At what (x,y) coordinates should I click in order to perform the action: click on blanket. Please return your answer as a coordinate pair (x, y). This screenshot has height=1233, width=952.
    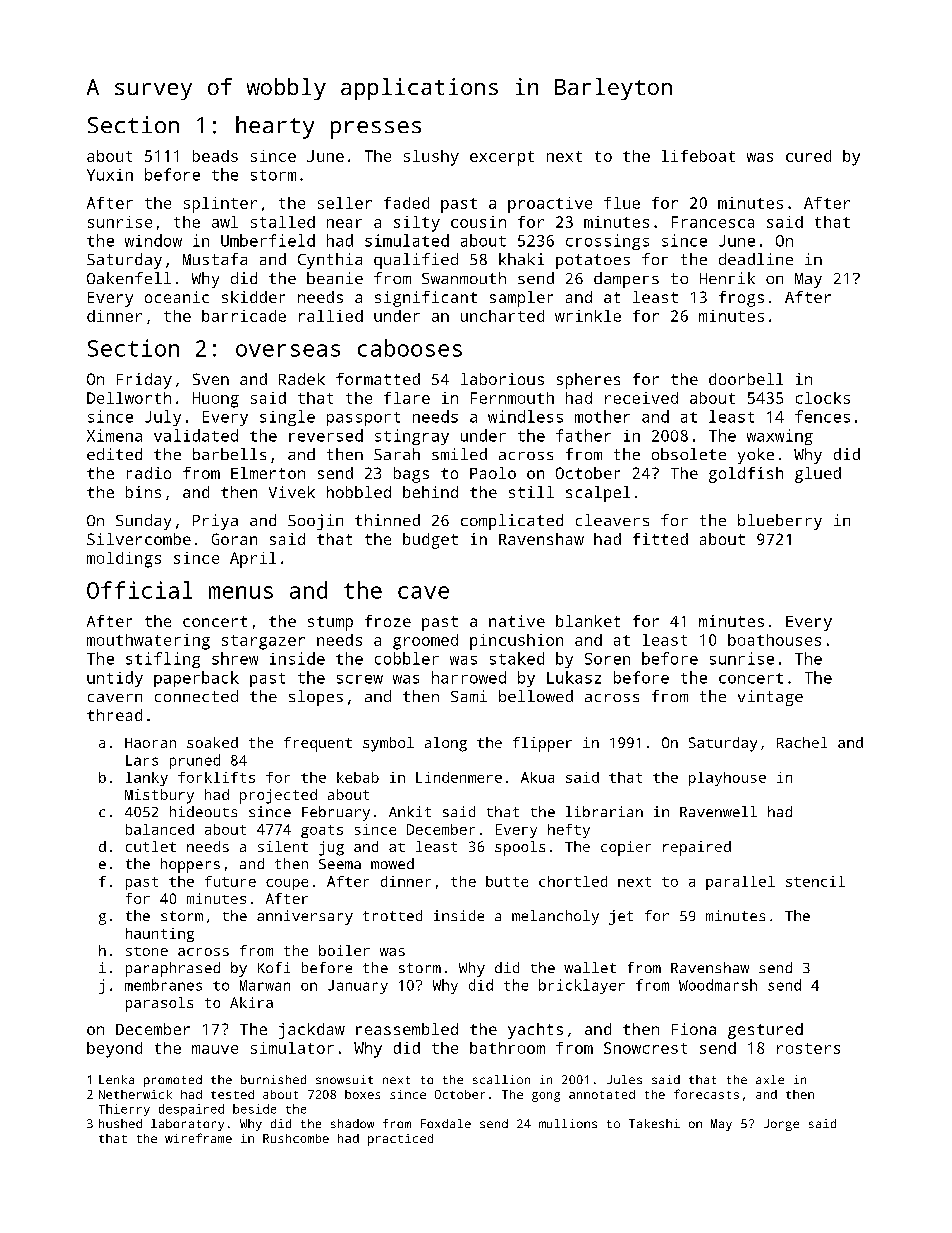
    Looking at the image, I should click on (588, 621).
